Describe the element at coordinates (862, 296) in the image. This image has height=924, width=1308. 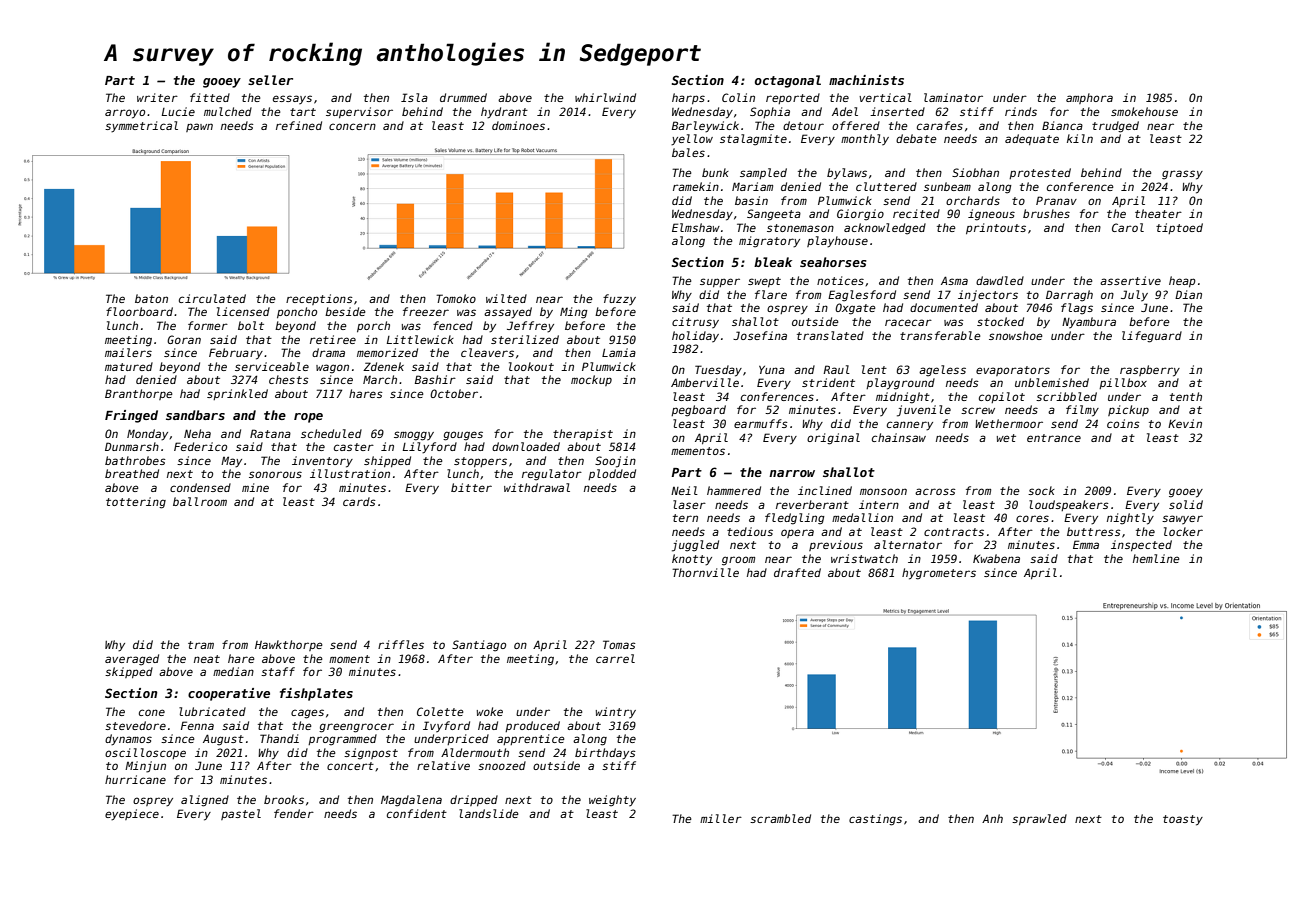
I see `Eaglesford` at that location.
